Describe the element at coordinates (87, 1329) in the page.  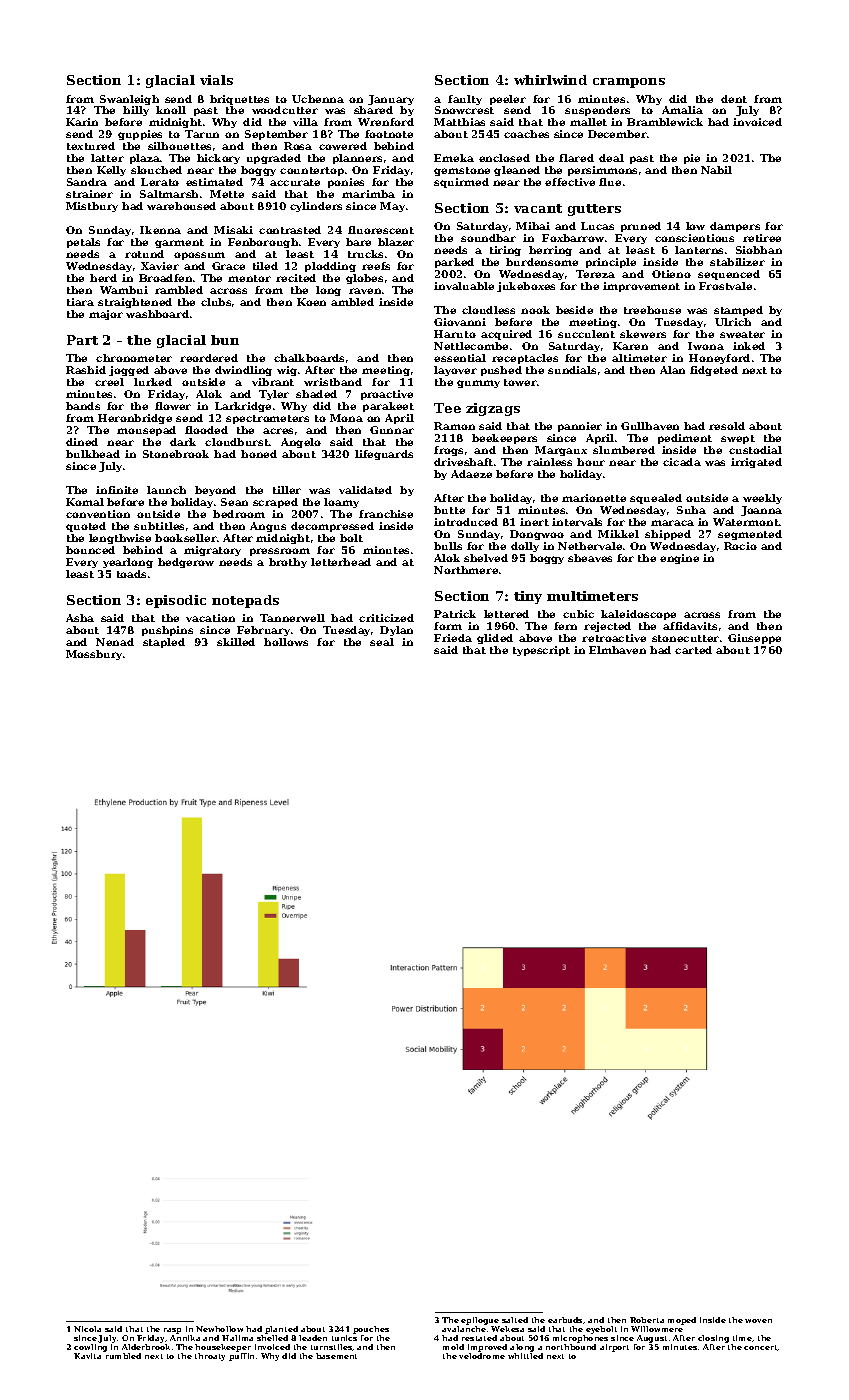
I see `Nicola` at that location.
